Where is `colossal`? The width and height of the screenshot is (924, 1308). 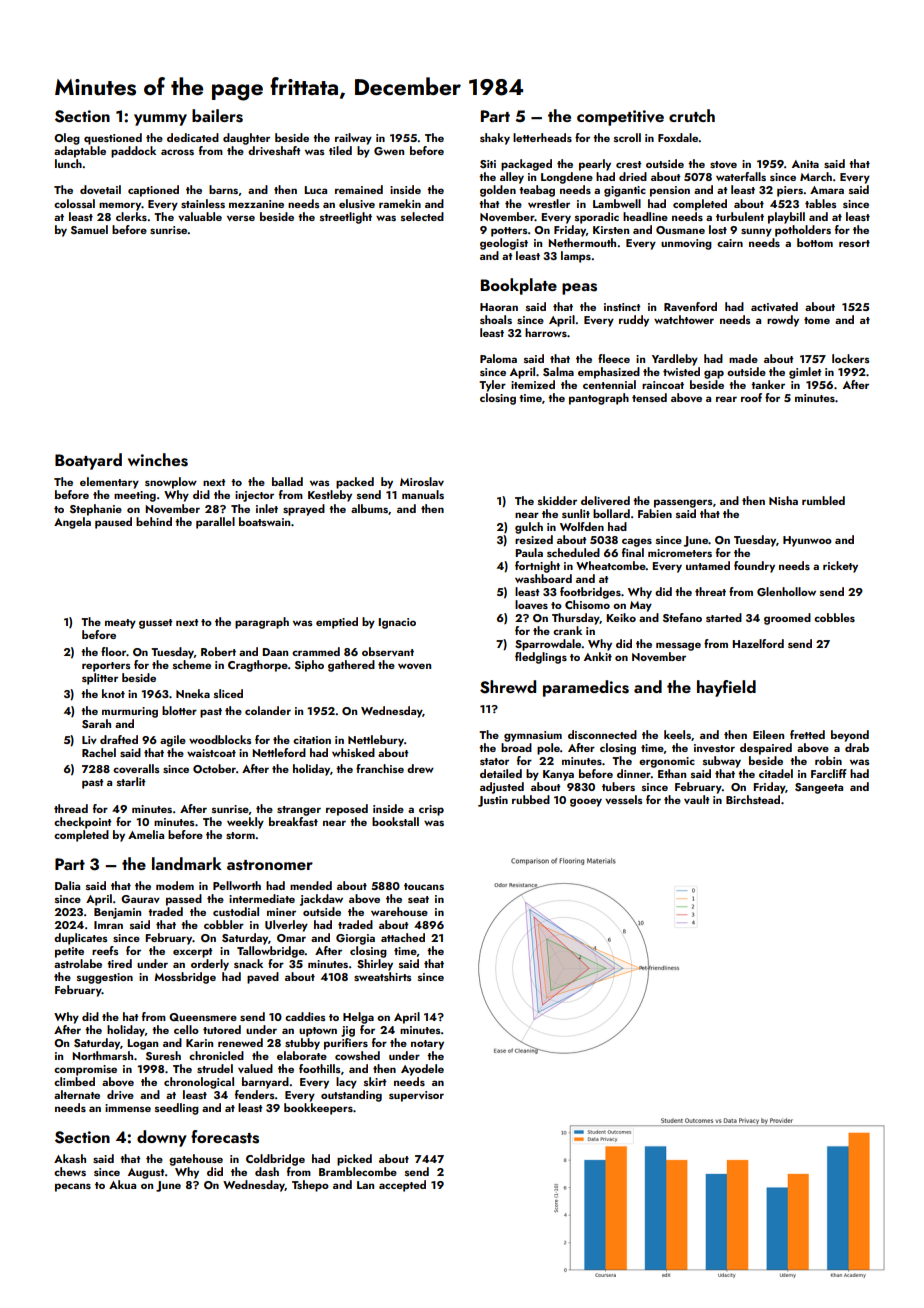
colossal is located at coordinates (74, 203).
